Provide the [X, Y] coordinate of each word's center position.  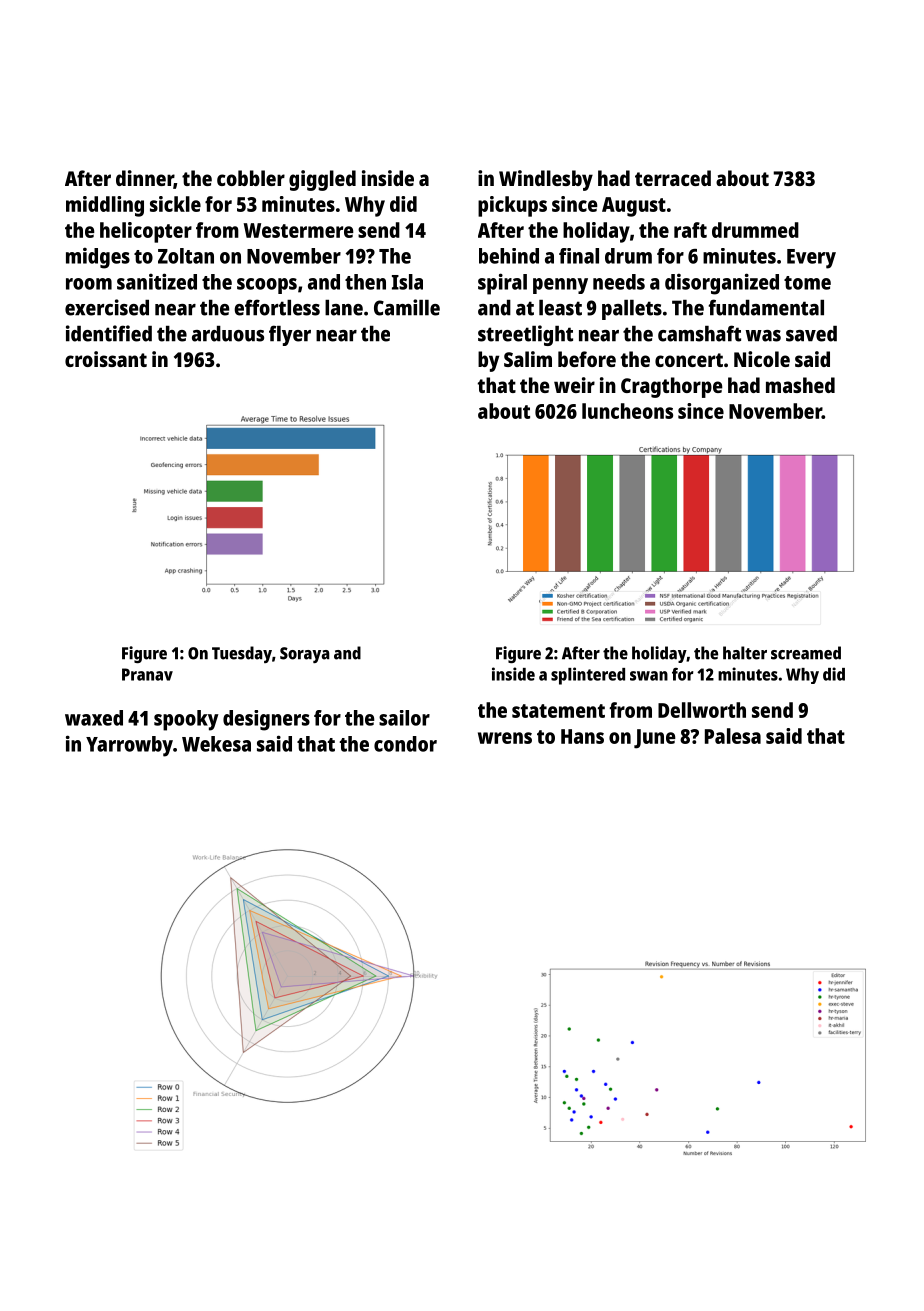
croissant [106, 359]
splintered [588, 676]
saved [811, 334]
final [579, 256]
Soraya [305, 655]
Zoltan [186, 256]
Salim [528, 359]
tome [807, 283]
